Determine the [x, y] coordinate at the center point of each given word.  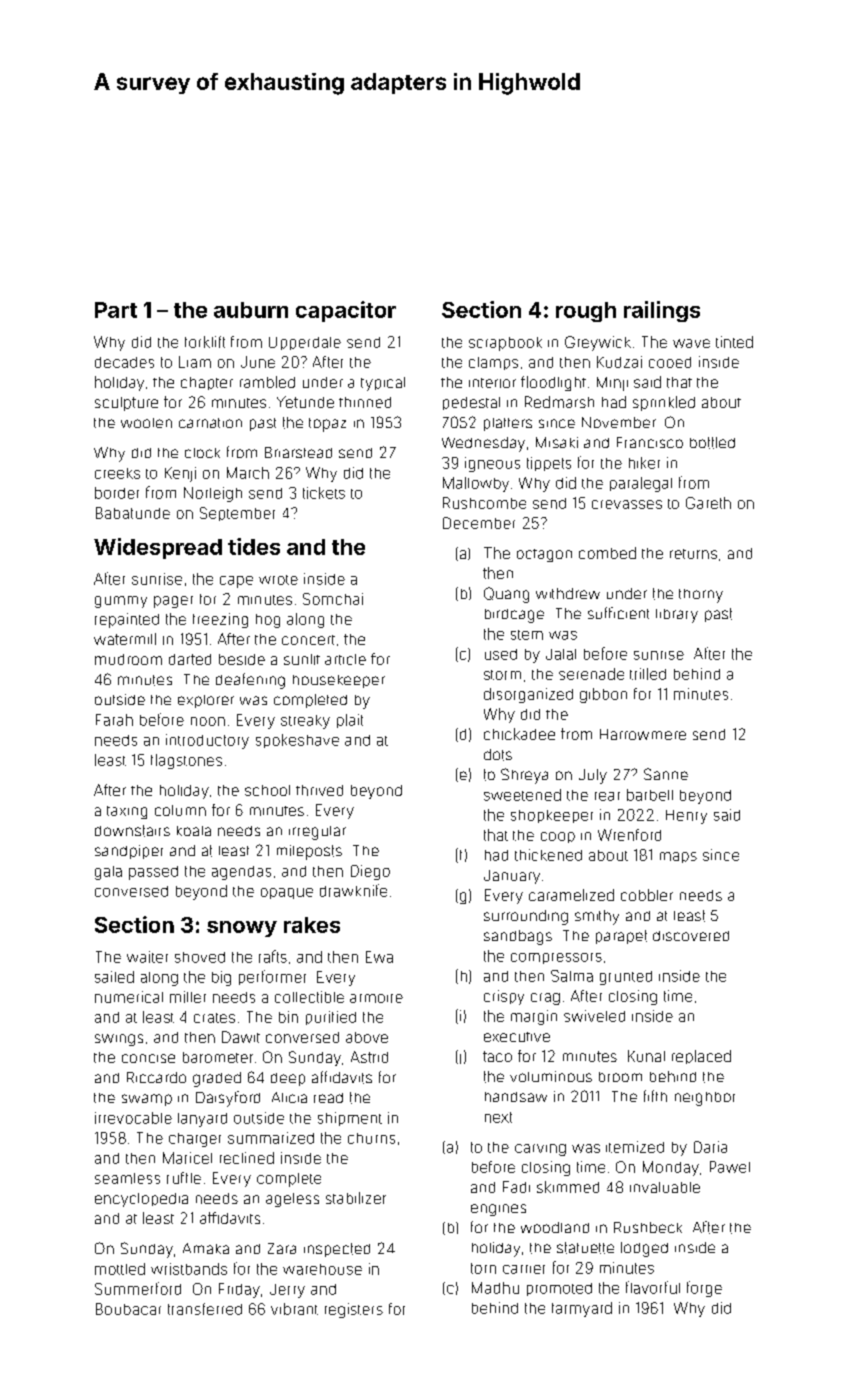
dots [498, 755]
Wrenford [629, 835]
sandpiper [129, 852]
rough [586, 312]
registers [354, 1310]
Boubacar [128, 1309]
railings [662, 311]
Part [116, 310]
